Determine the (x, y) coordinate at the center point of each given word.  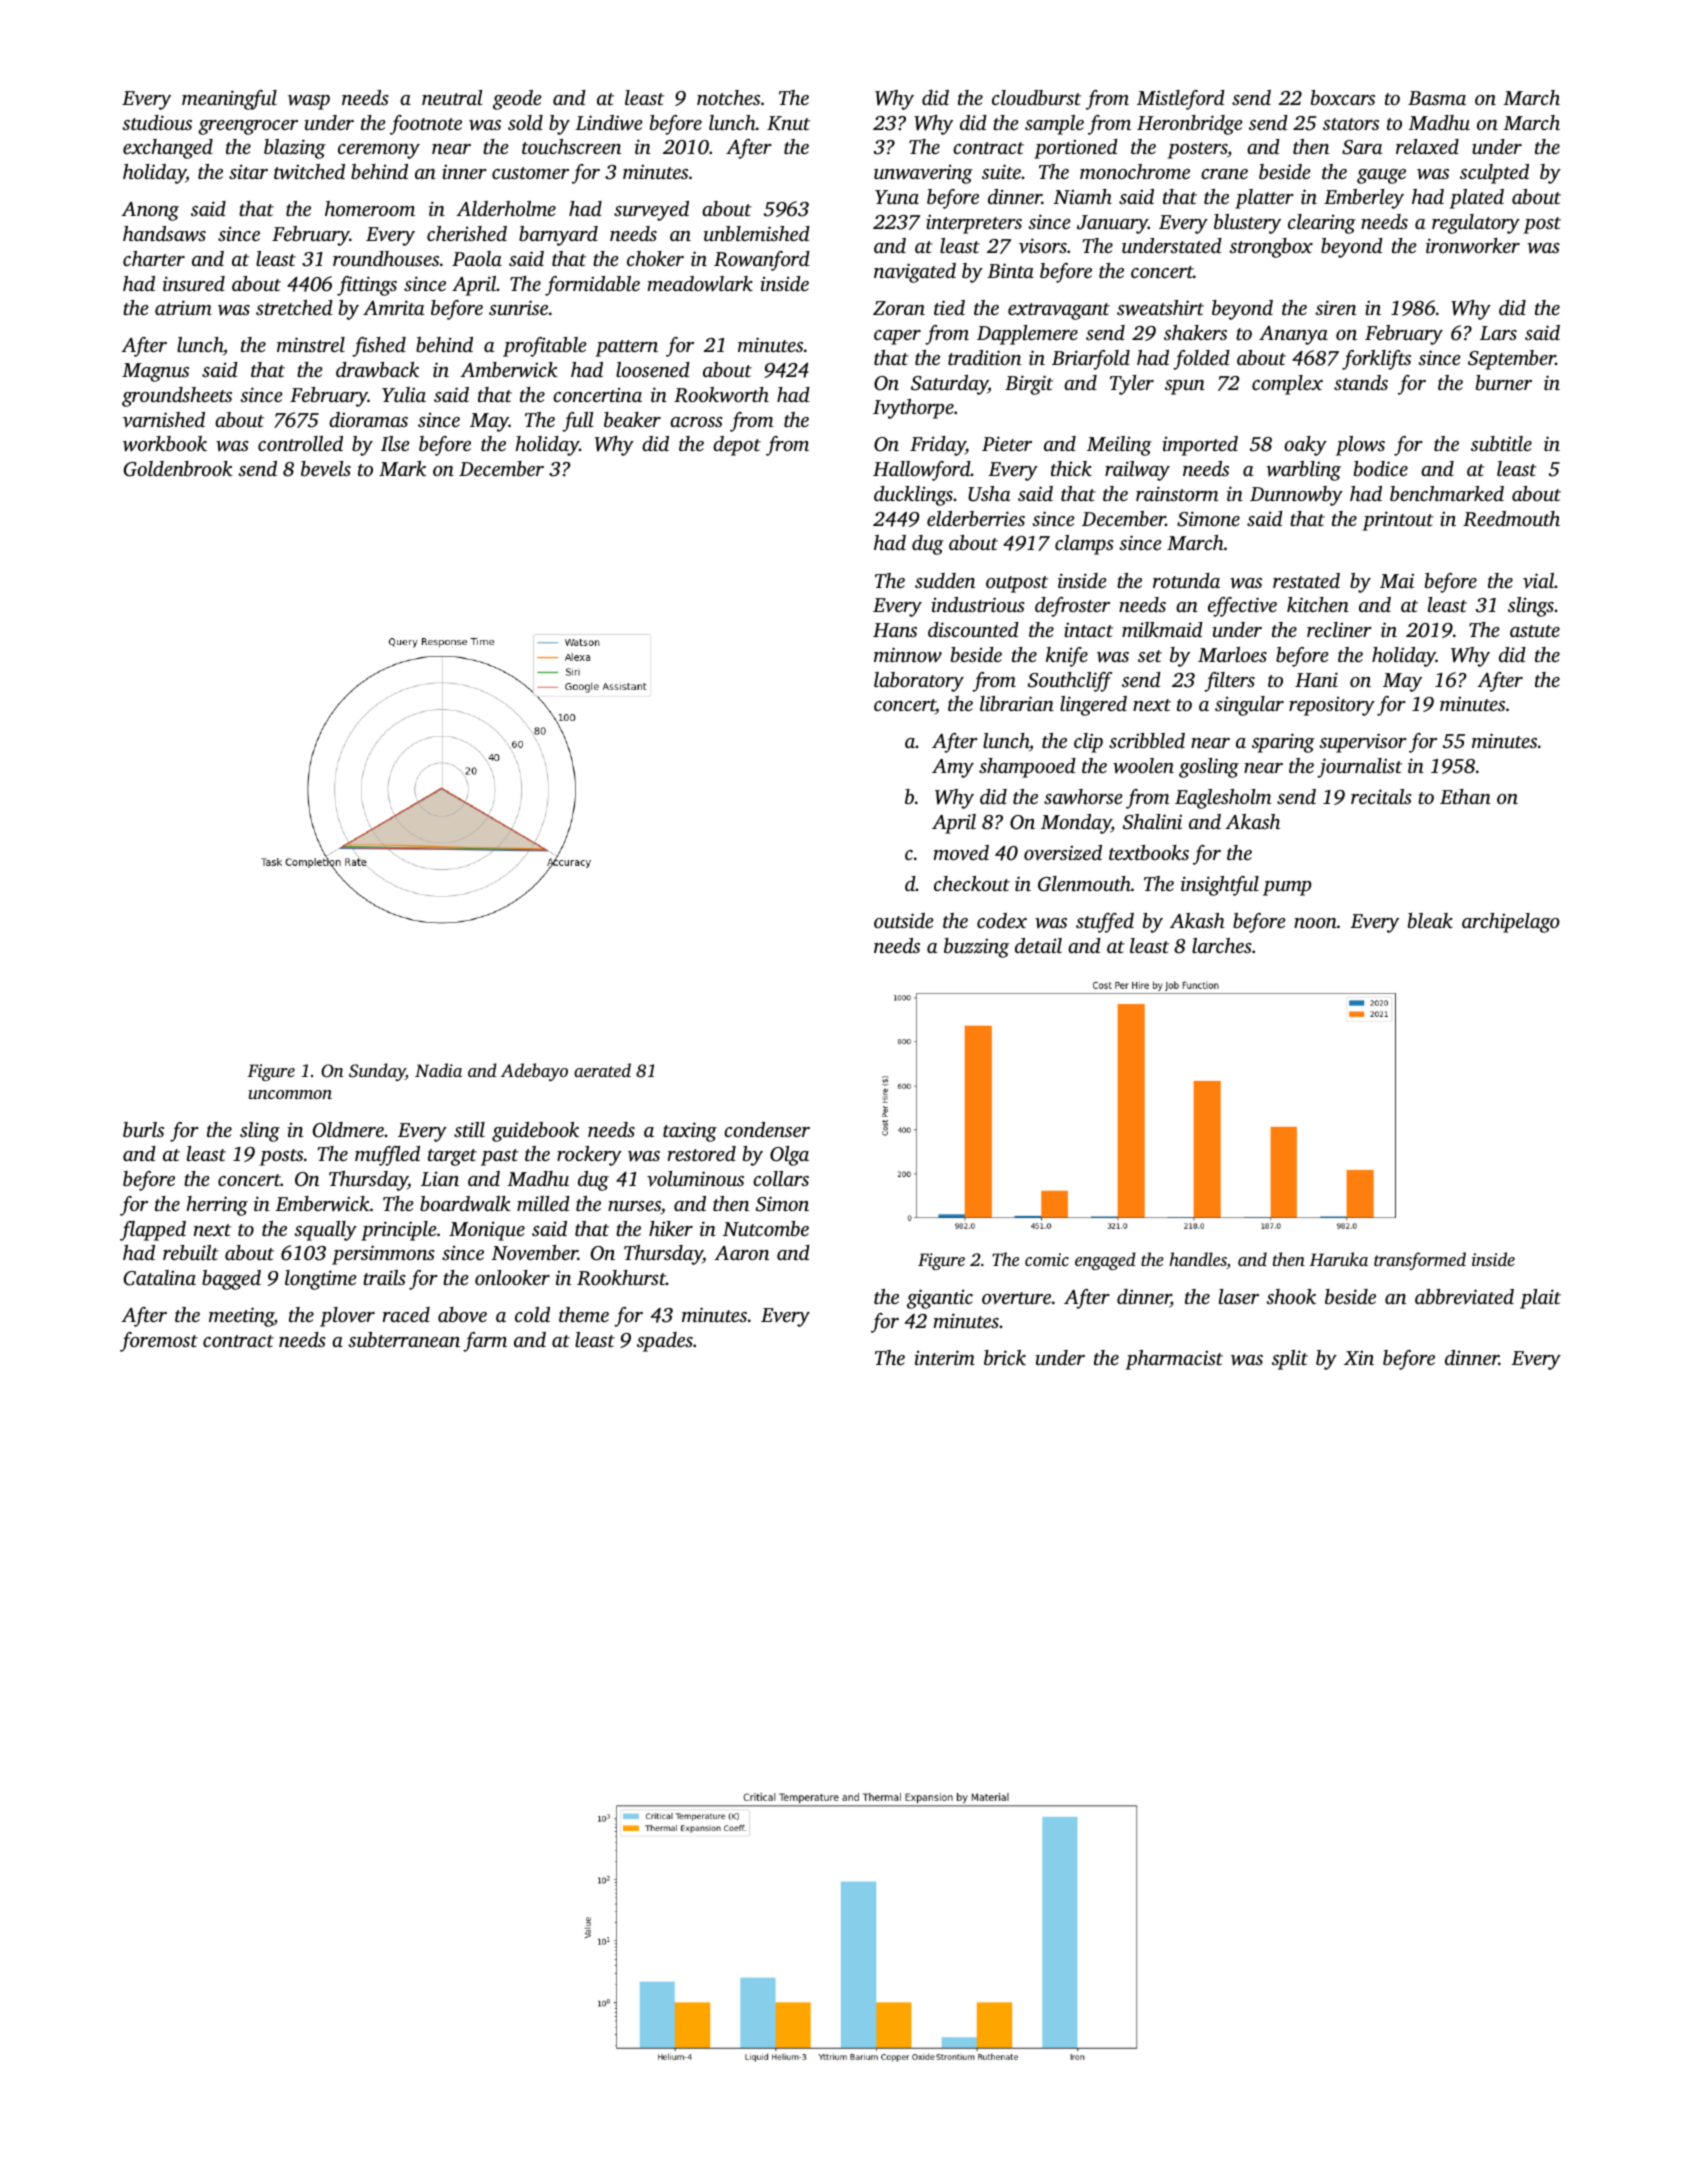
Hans (895, 630)
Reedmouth (1511, 519)
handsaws (164, 234)
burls (143, 1129)
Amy (953, 768)
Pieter (1007, 443)
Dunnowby (1296, 496)
